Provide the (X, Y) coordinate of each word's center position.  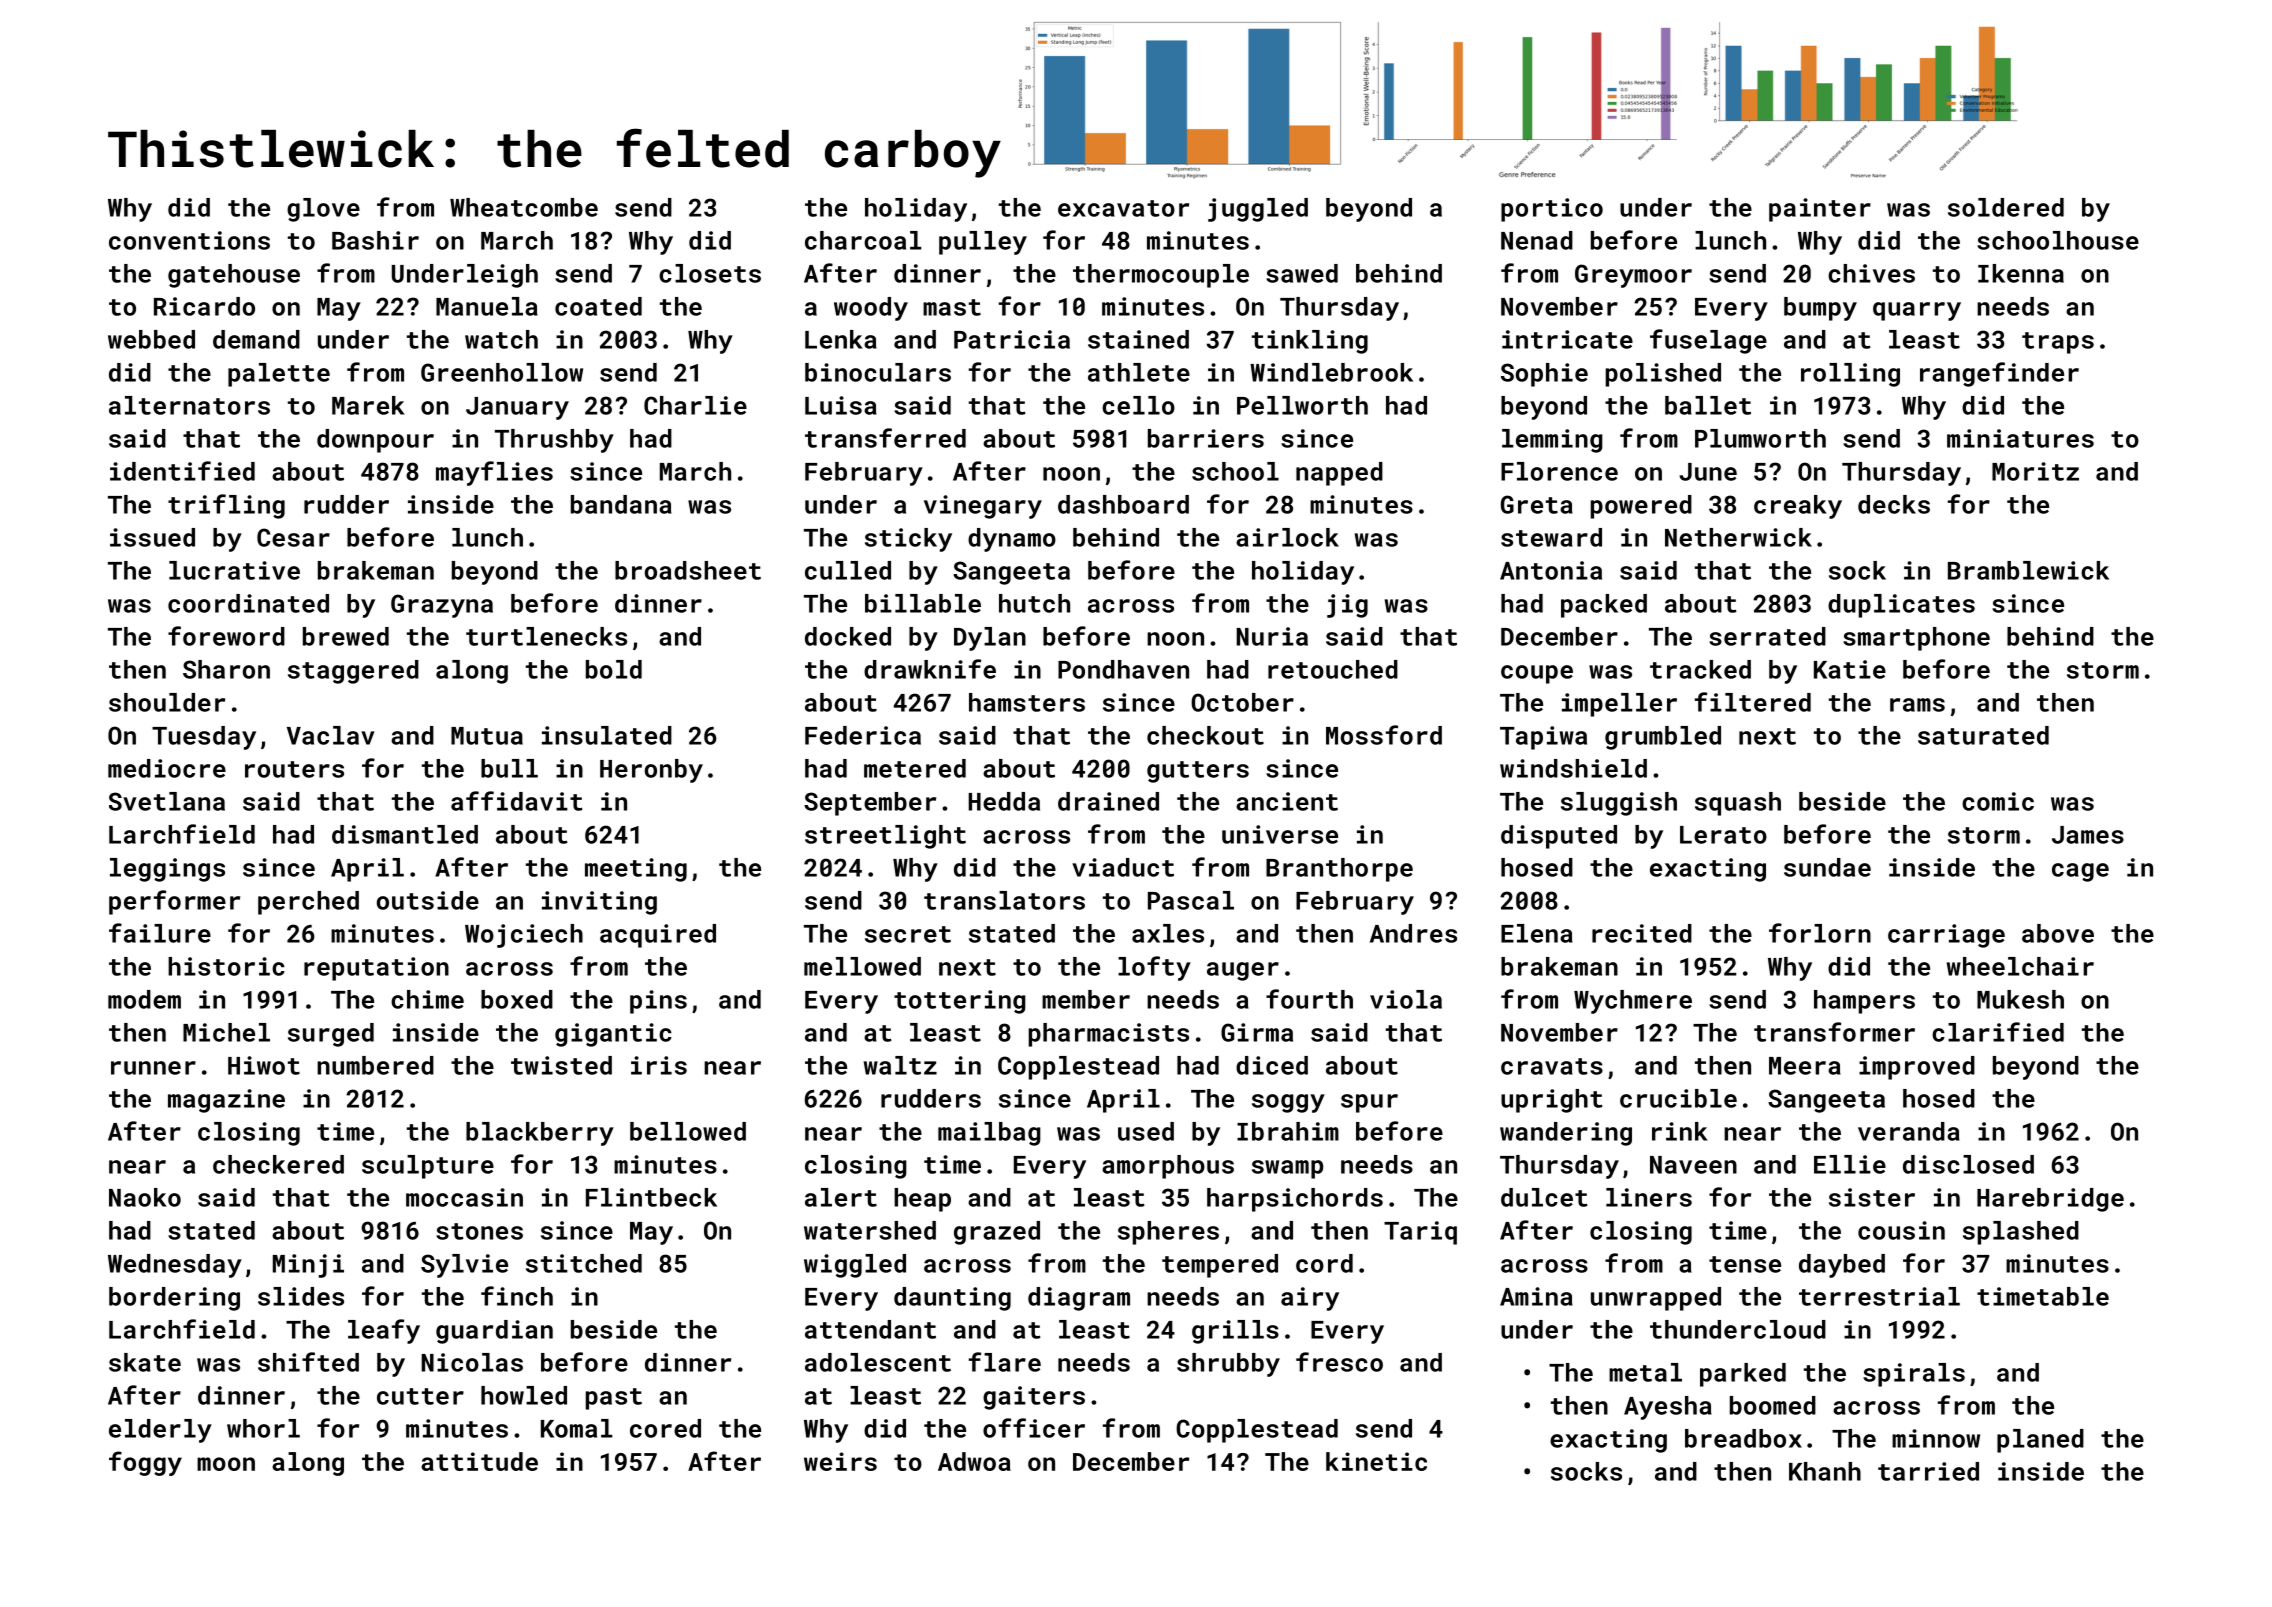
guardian (494, 1332)
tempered (1220, 1266)
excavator (1123, 208)
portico (1552, 210)
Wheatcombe (524, 207)
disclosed (1968, 1164)
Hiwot (264, 1065)
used (1146, 1131)
